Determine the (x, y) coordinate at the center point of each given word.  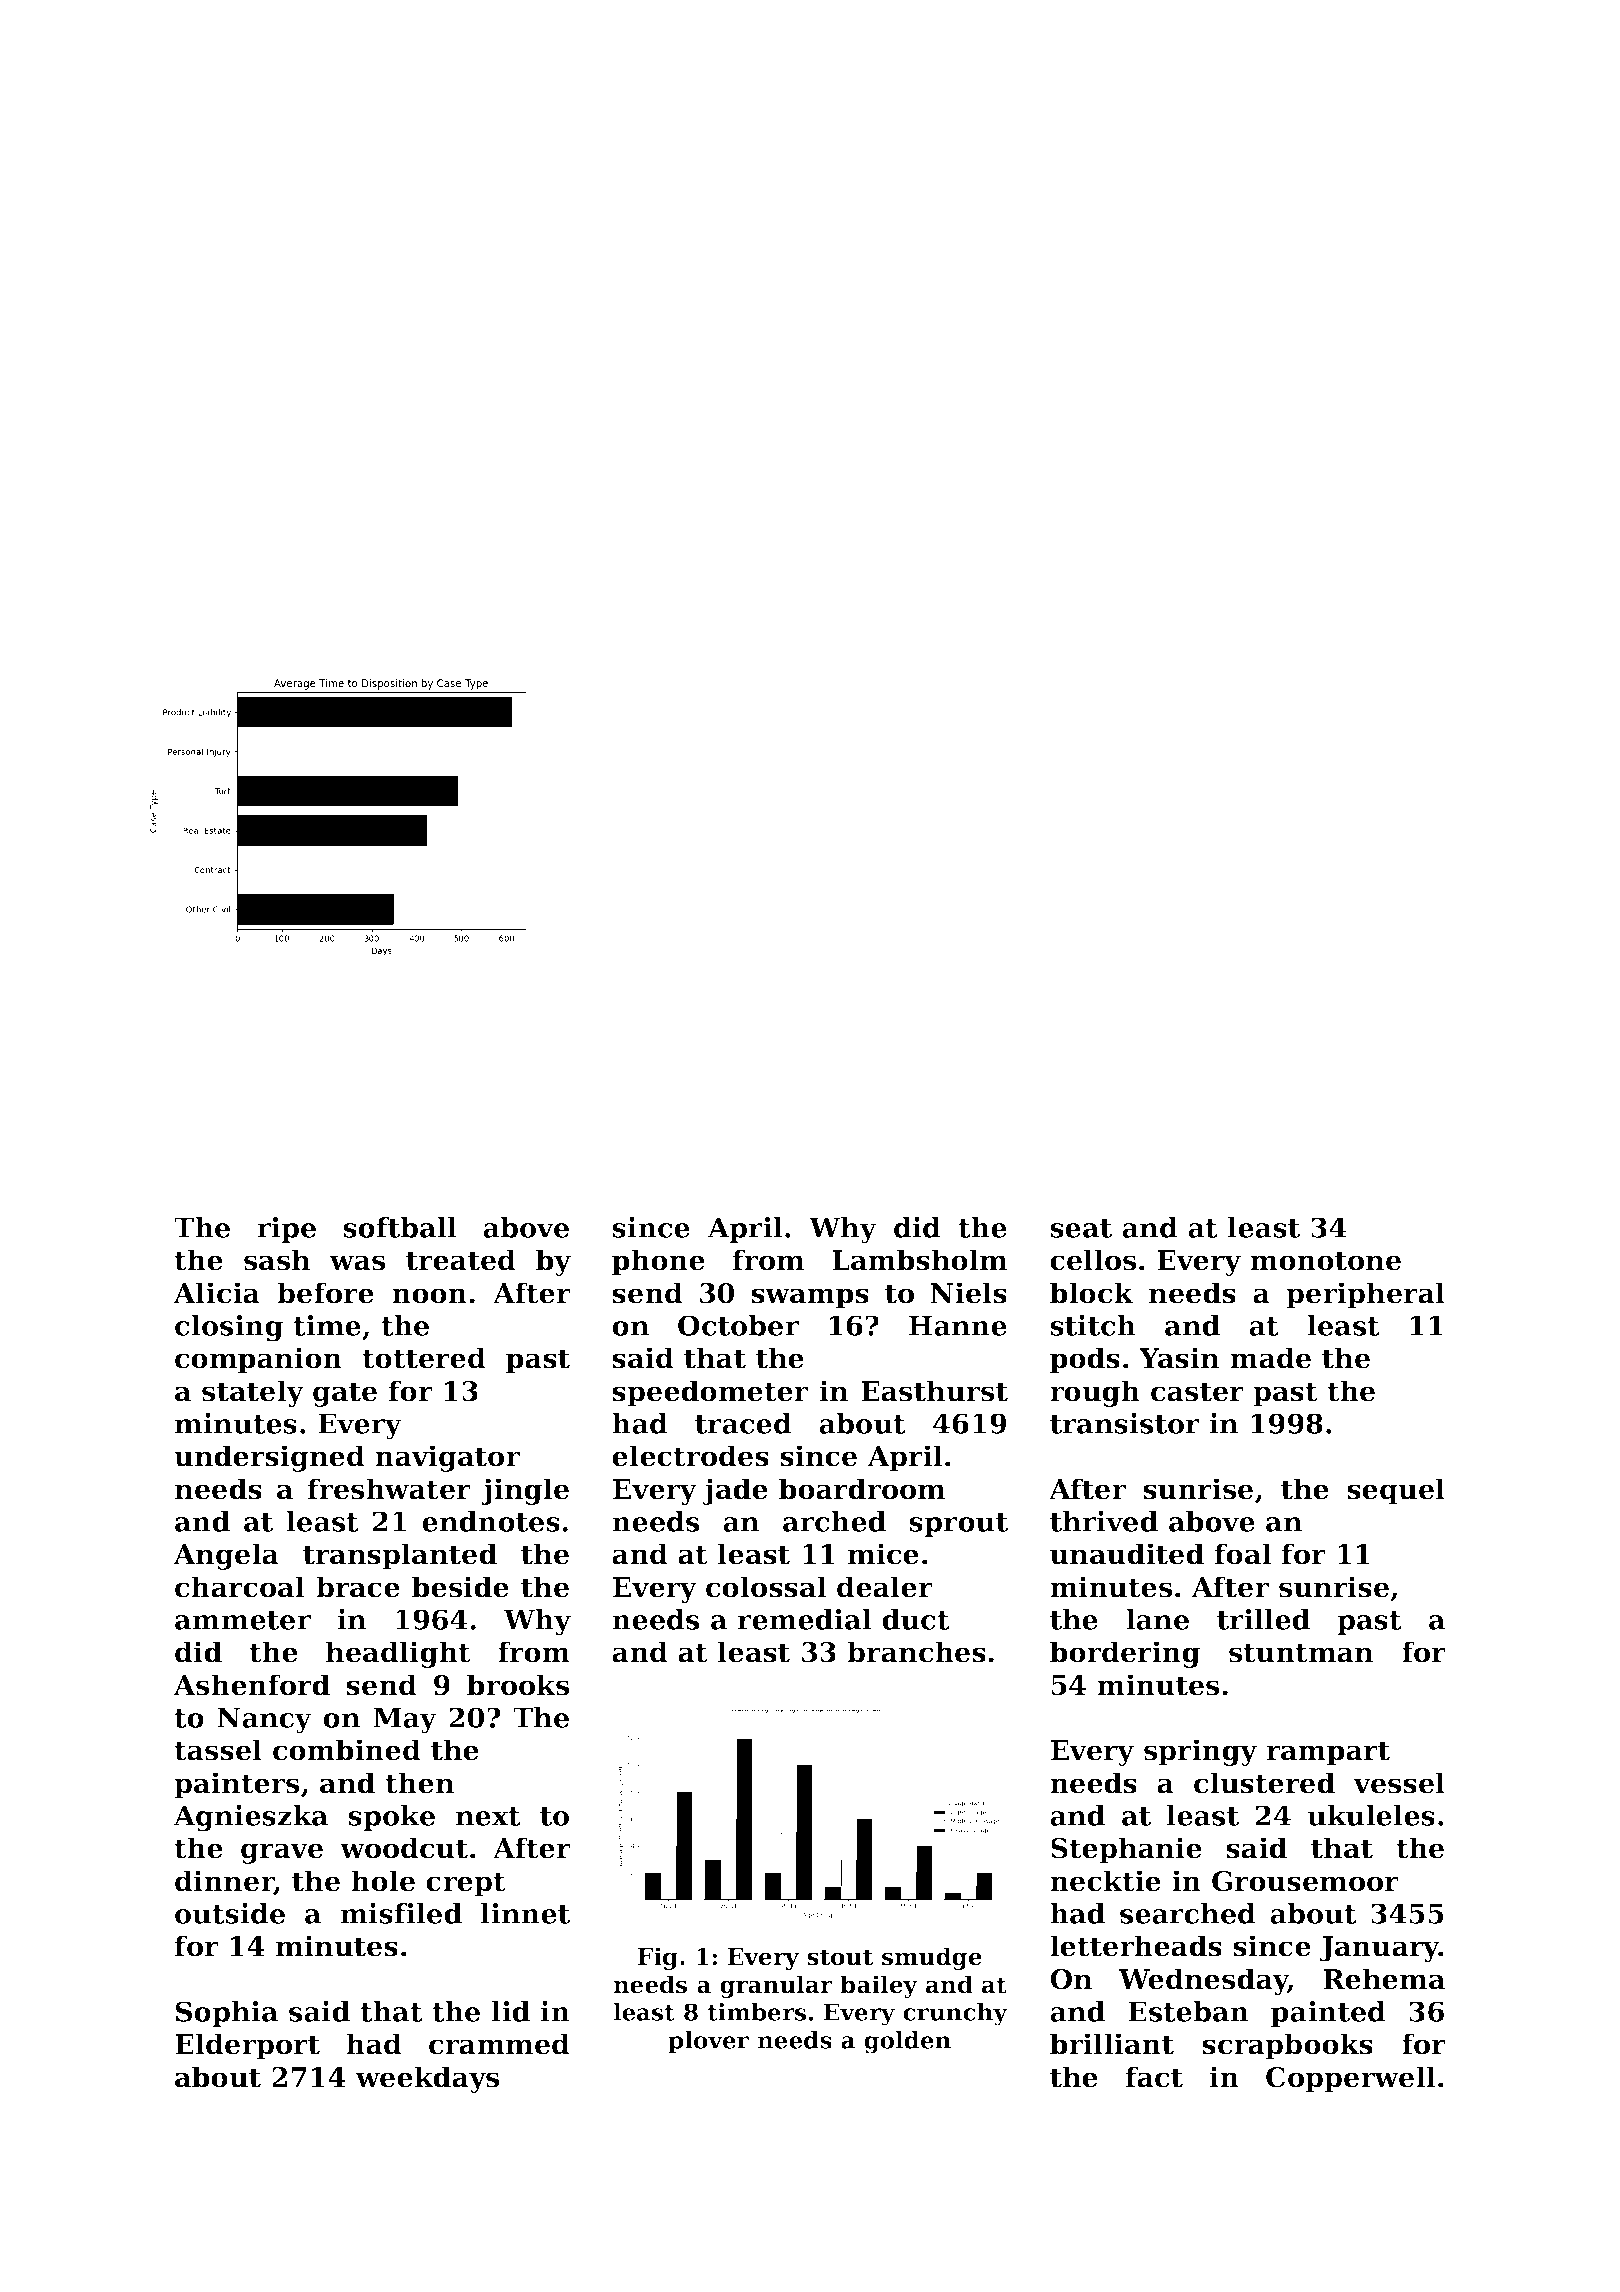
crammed (499, 2044)
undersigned (269, 1458)
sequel (1396, 1491)
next (488, 1816)
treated (461, 1260)
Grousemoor (1305, 1881)
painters (236, 1785)
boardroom (862, 1489)
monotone (1325, 1261)
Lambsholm (919, 1260)
